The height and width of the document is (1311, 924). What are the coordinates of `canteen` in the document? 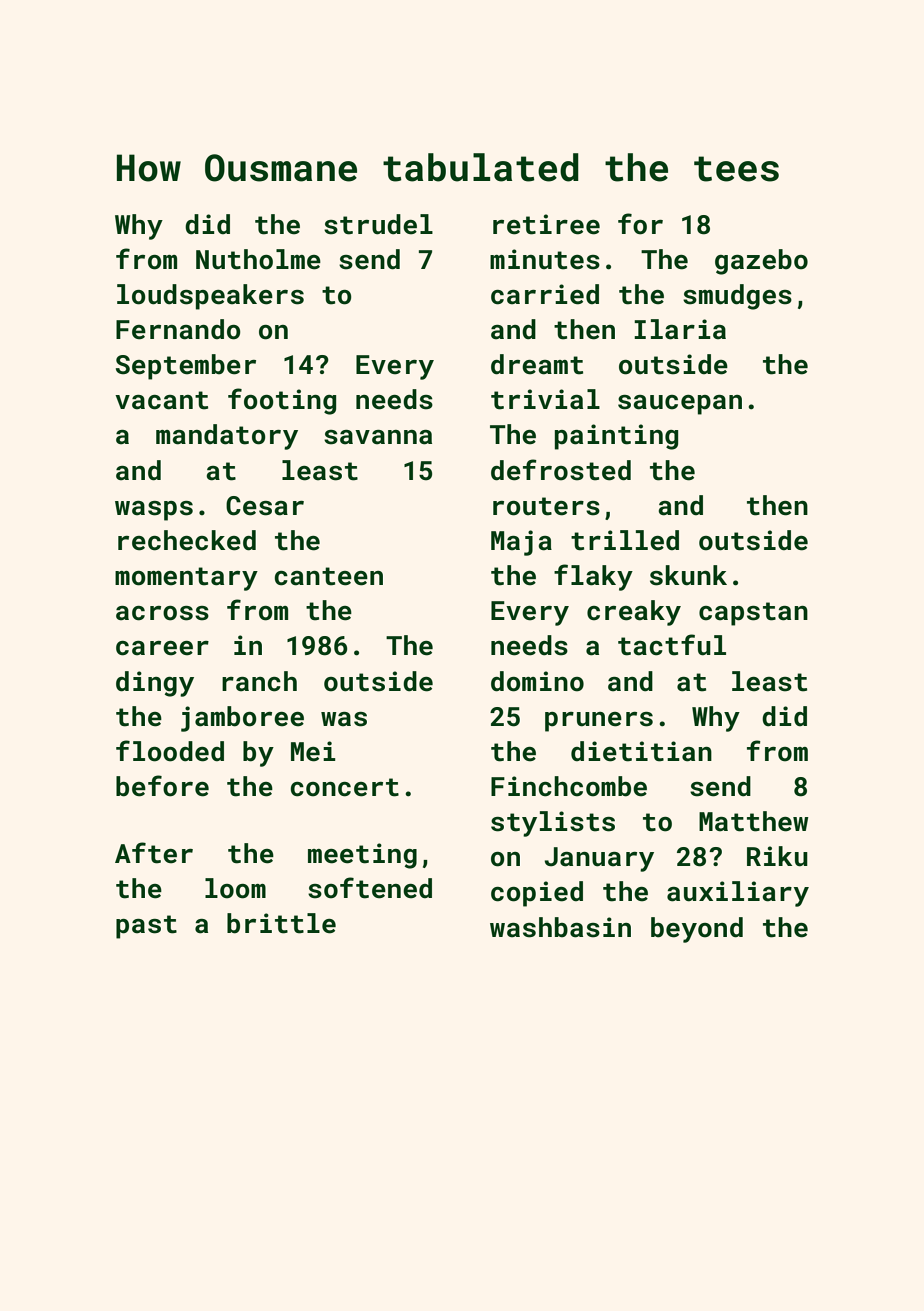 It's located at (329, 576).
